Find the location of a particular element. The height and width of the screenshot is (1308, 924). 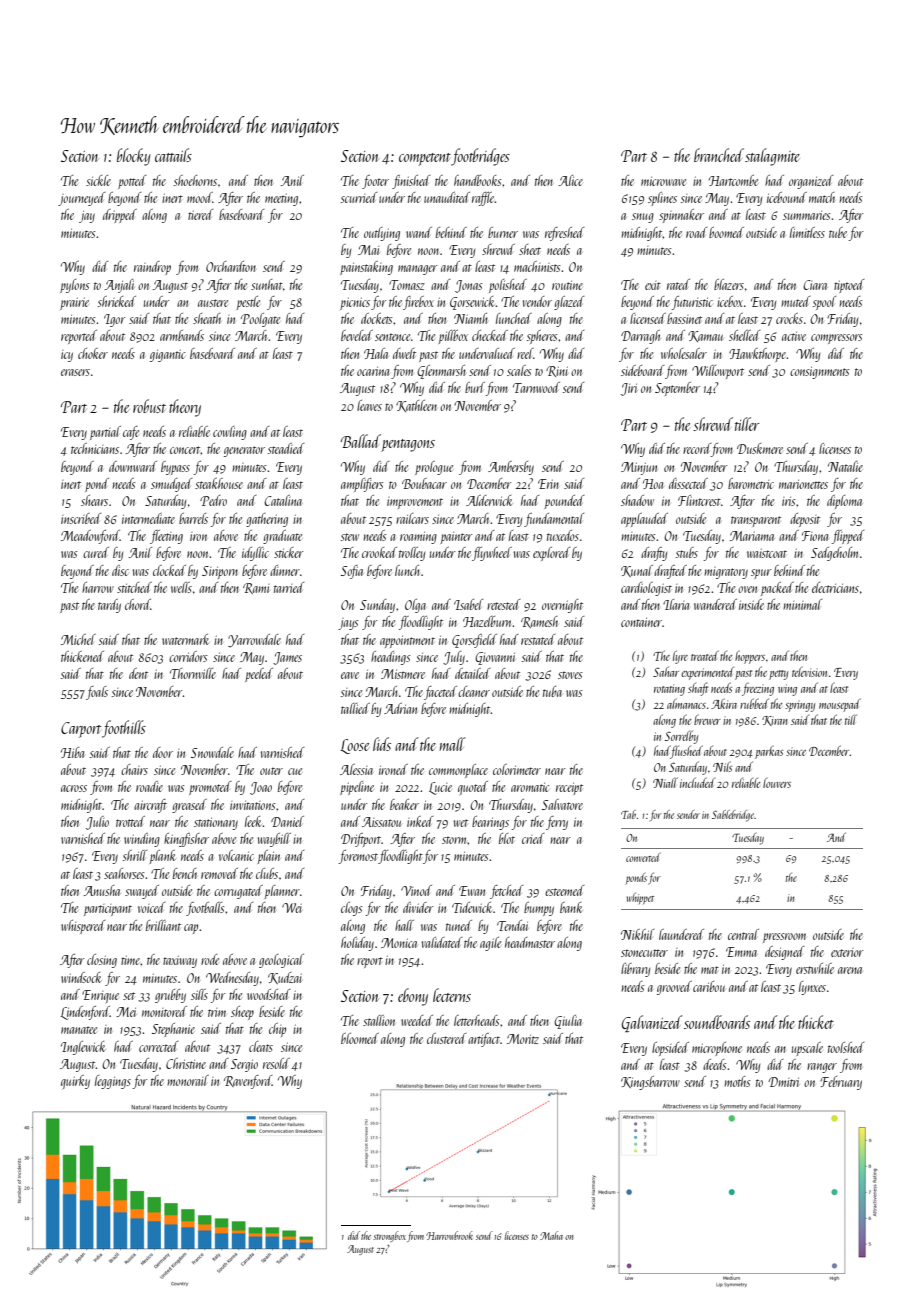

Giulia is located at coordinates (568, 1022).
